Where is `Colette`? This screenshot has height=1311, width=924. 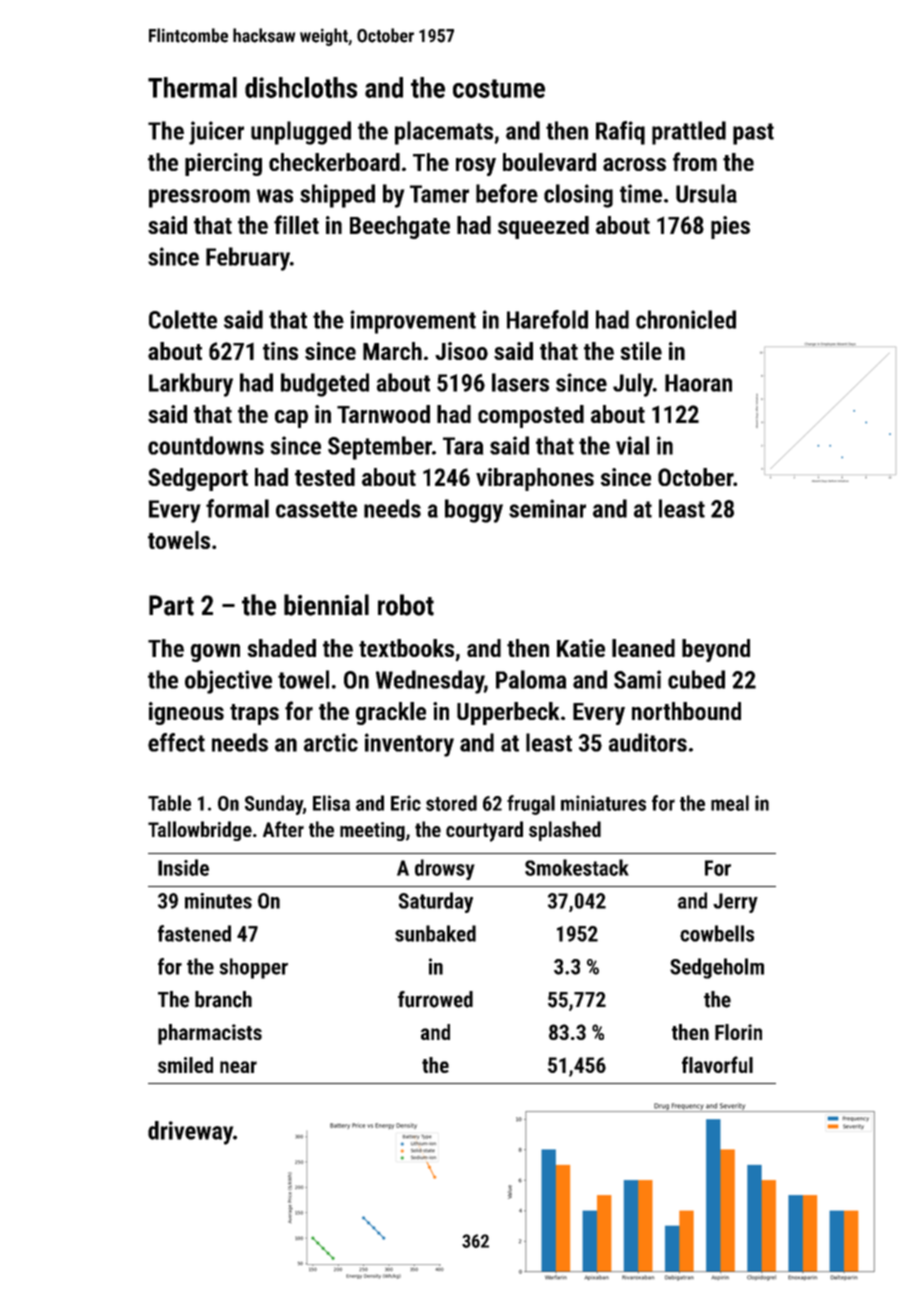 Colette is located at coordinates (183, 319).
